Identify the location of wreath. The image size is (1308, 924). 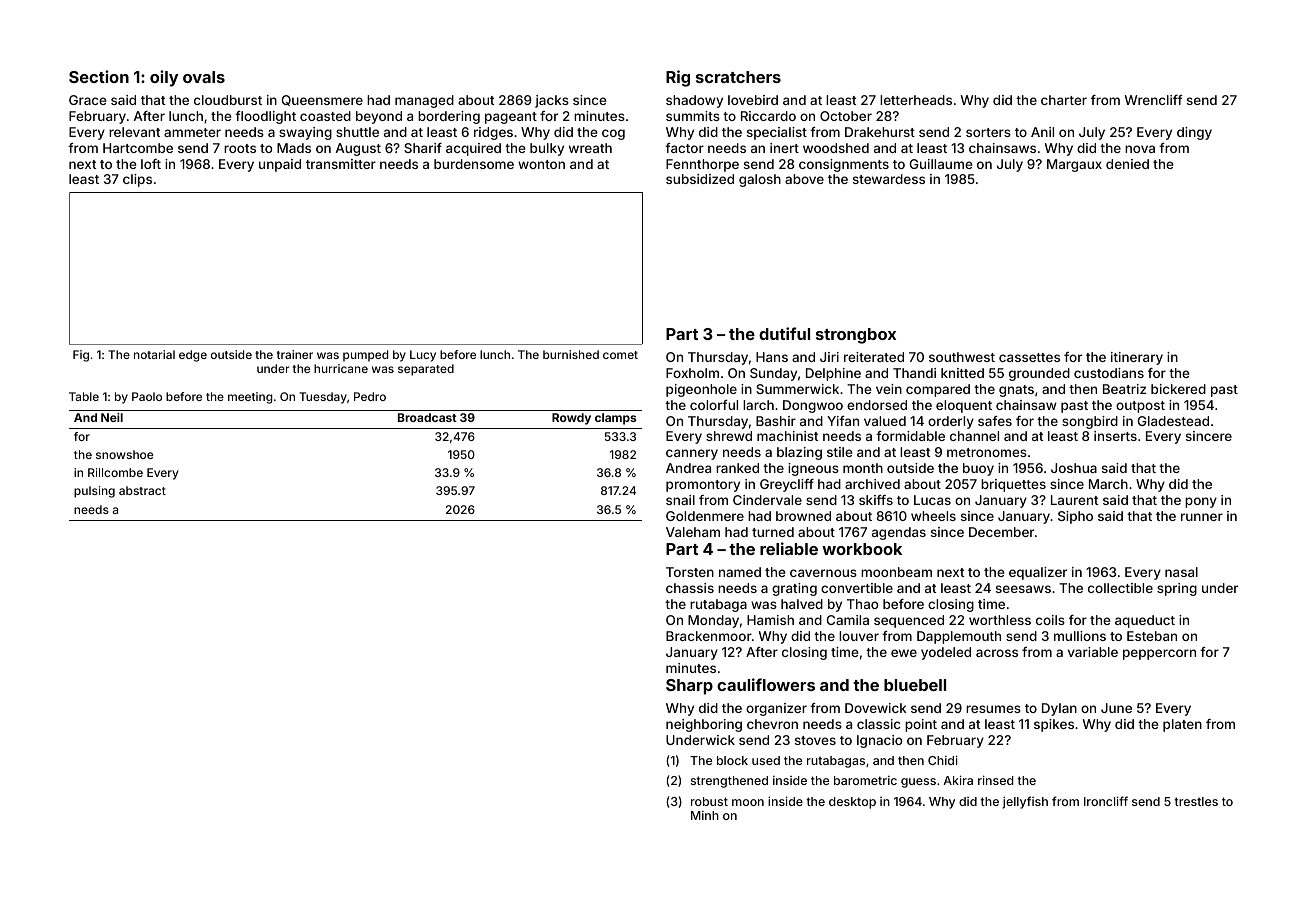
(590, 148).
